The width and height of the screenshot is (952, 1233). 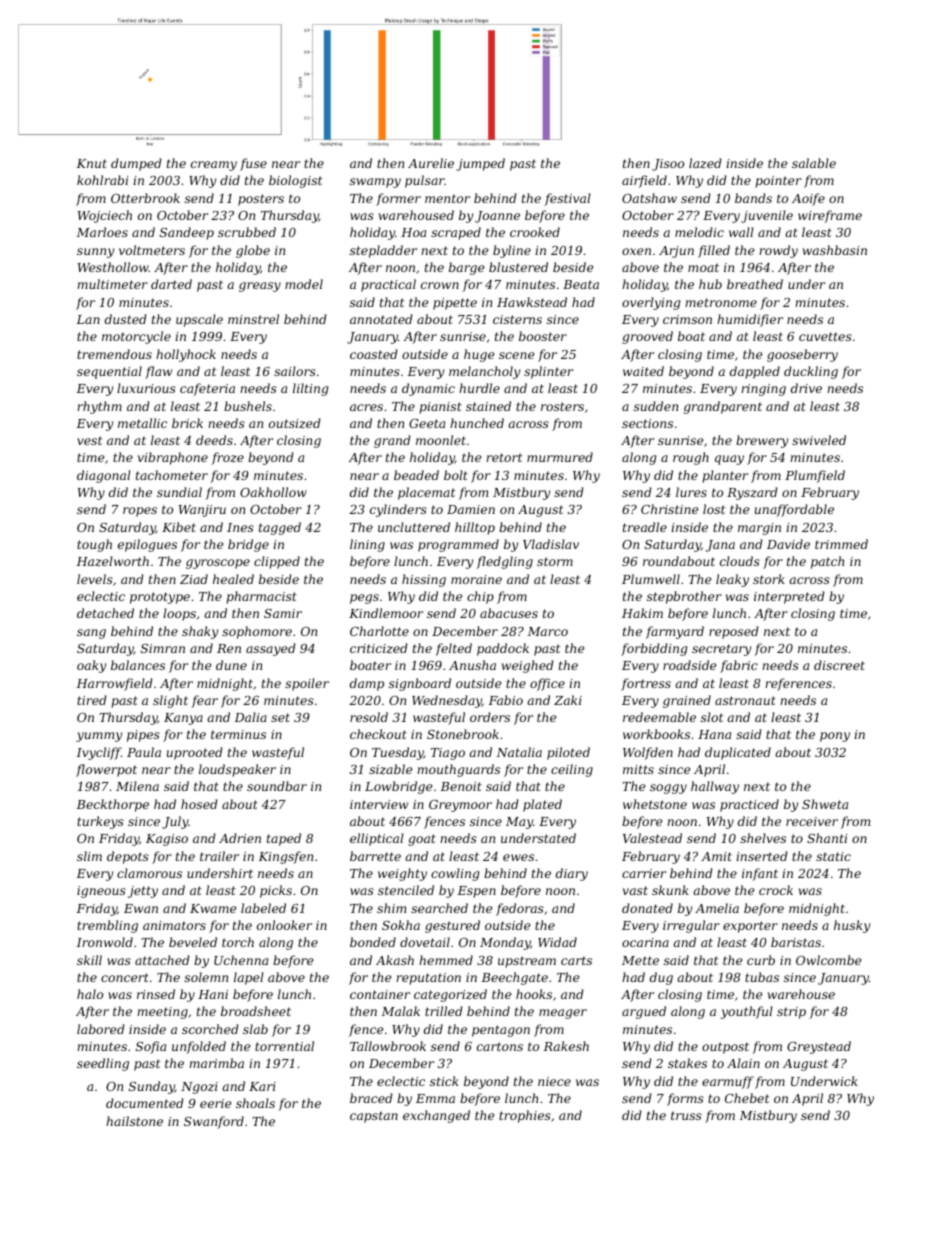 What do you see at coordinates (471, 509) in the screenshot?
I see `Damien` at bounding box center [471, 509].
